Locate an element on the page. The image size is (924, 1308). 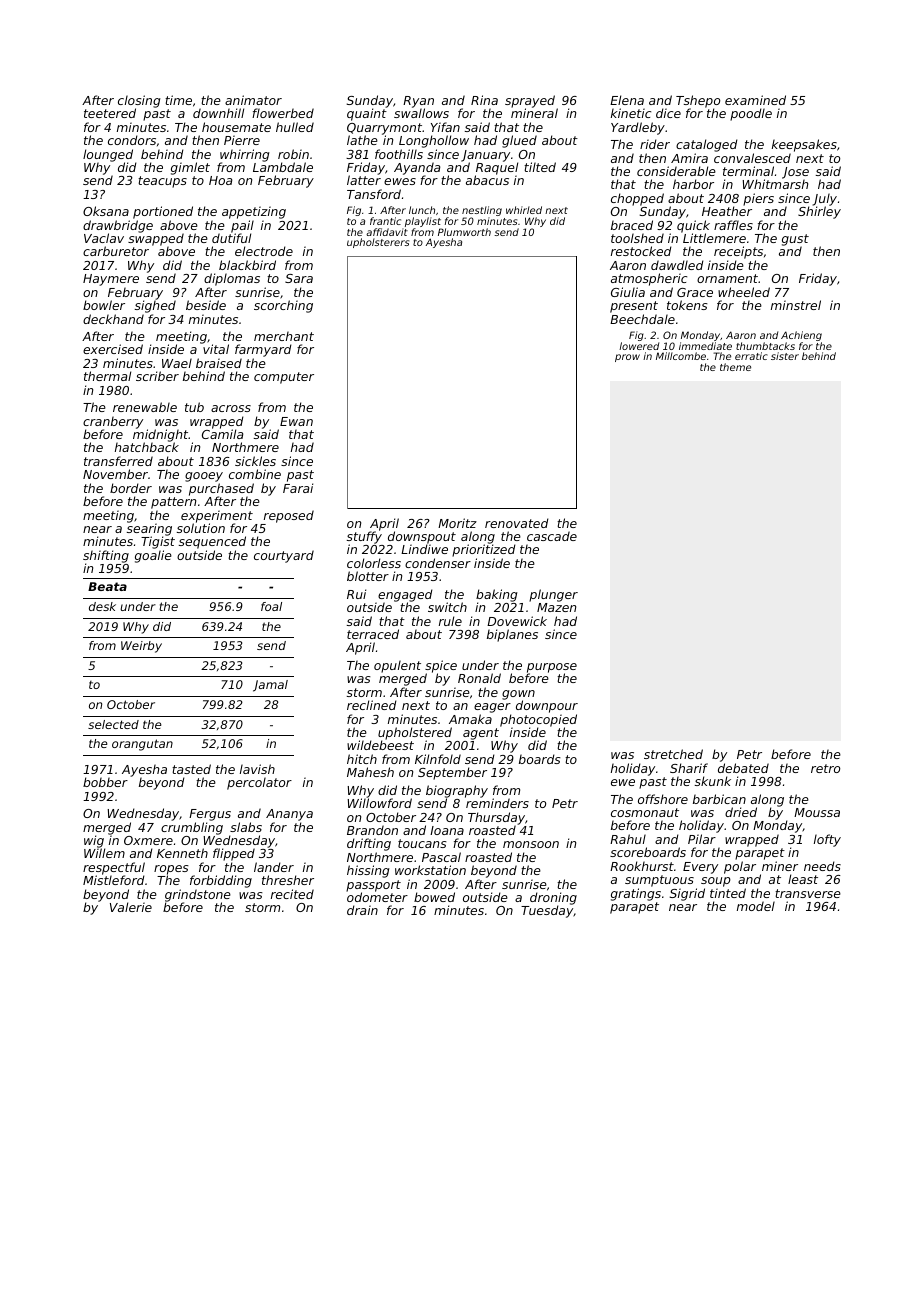
model is located at coordinates (756, 906).
